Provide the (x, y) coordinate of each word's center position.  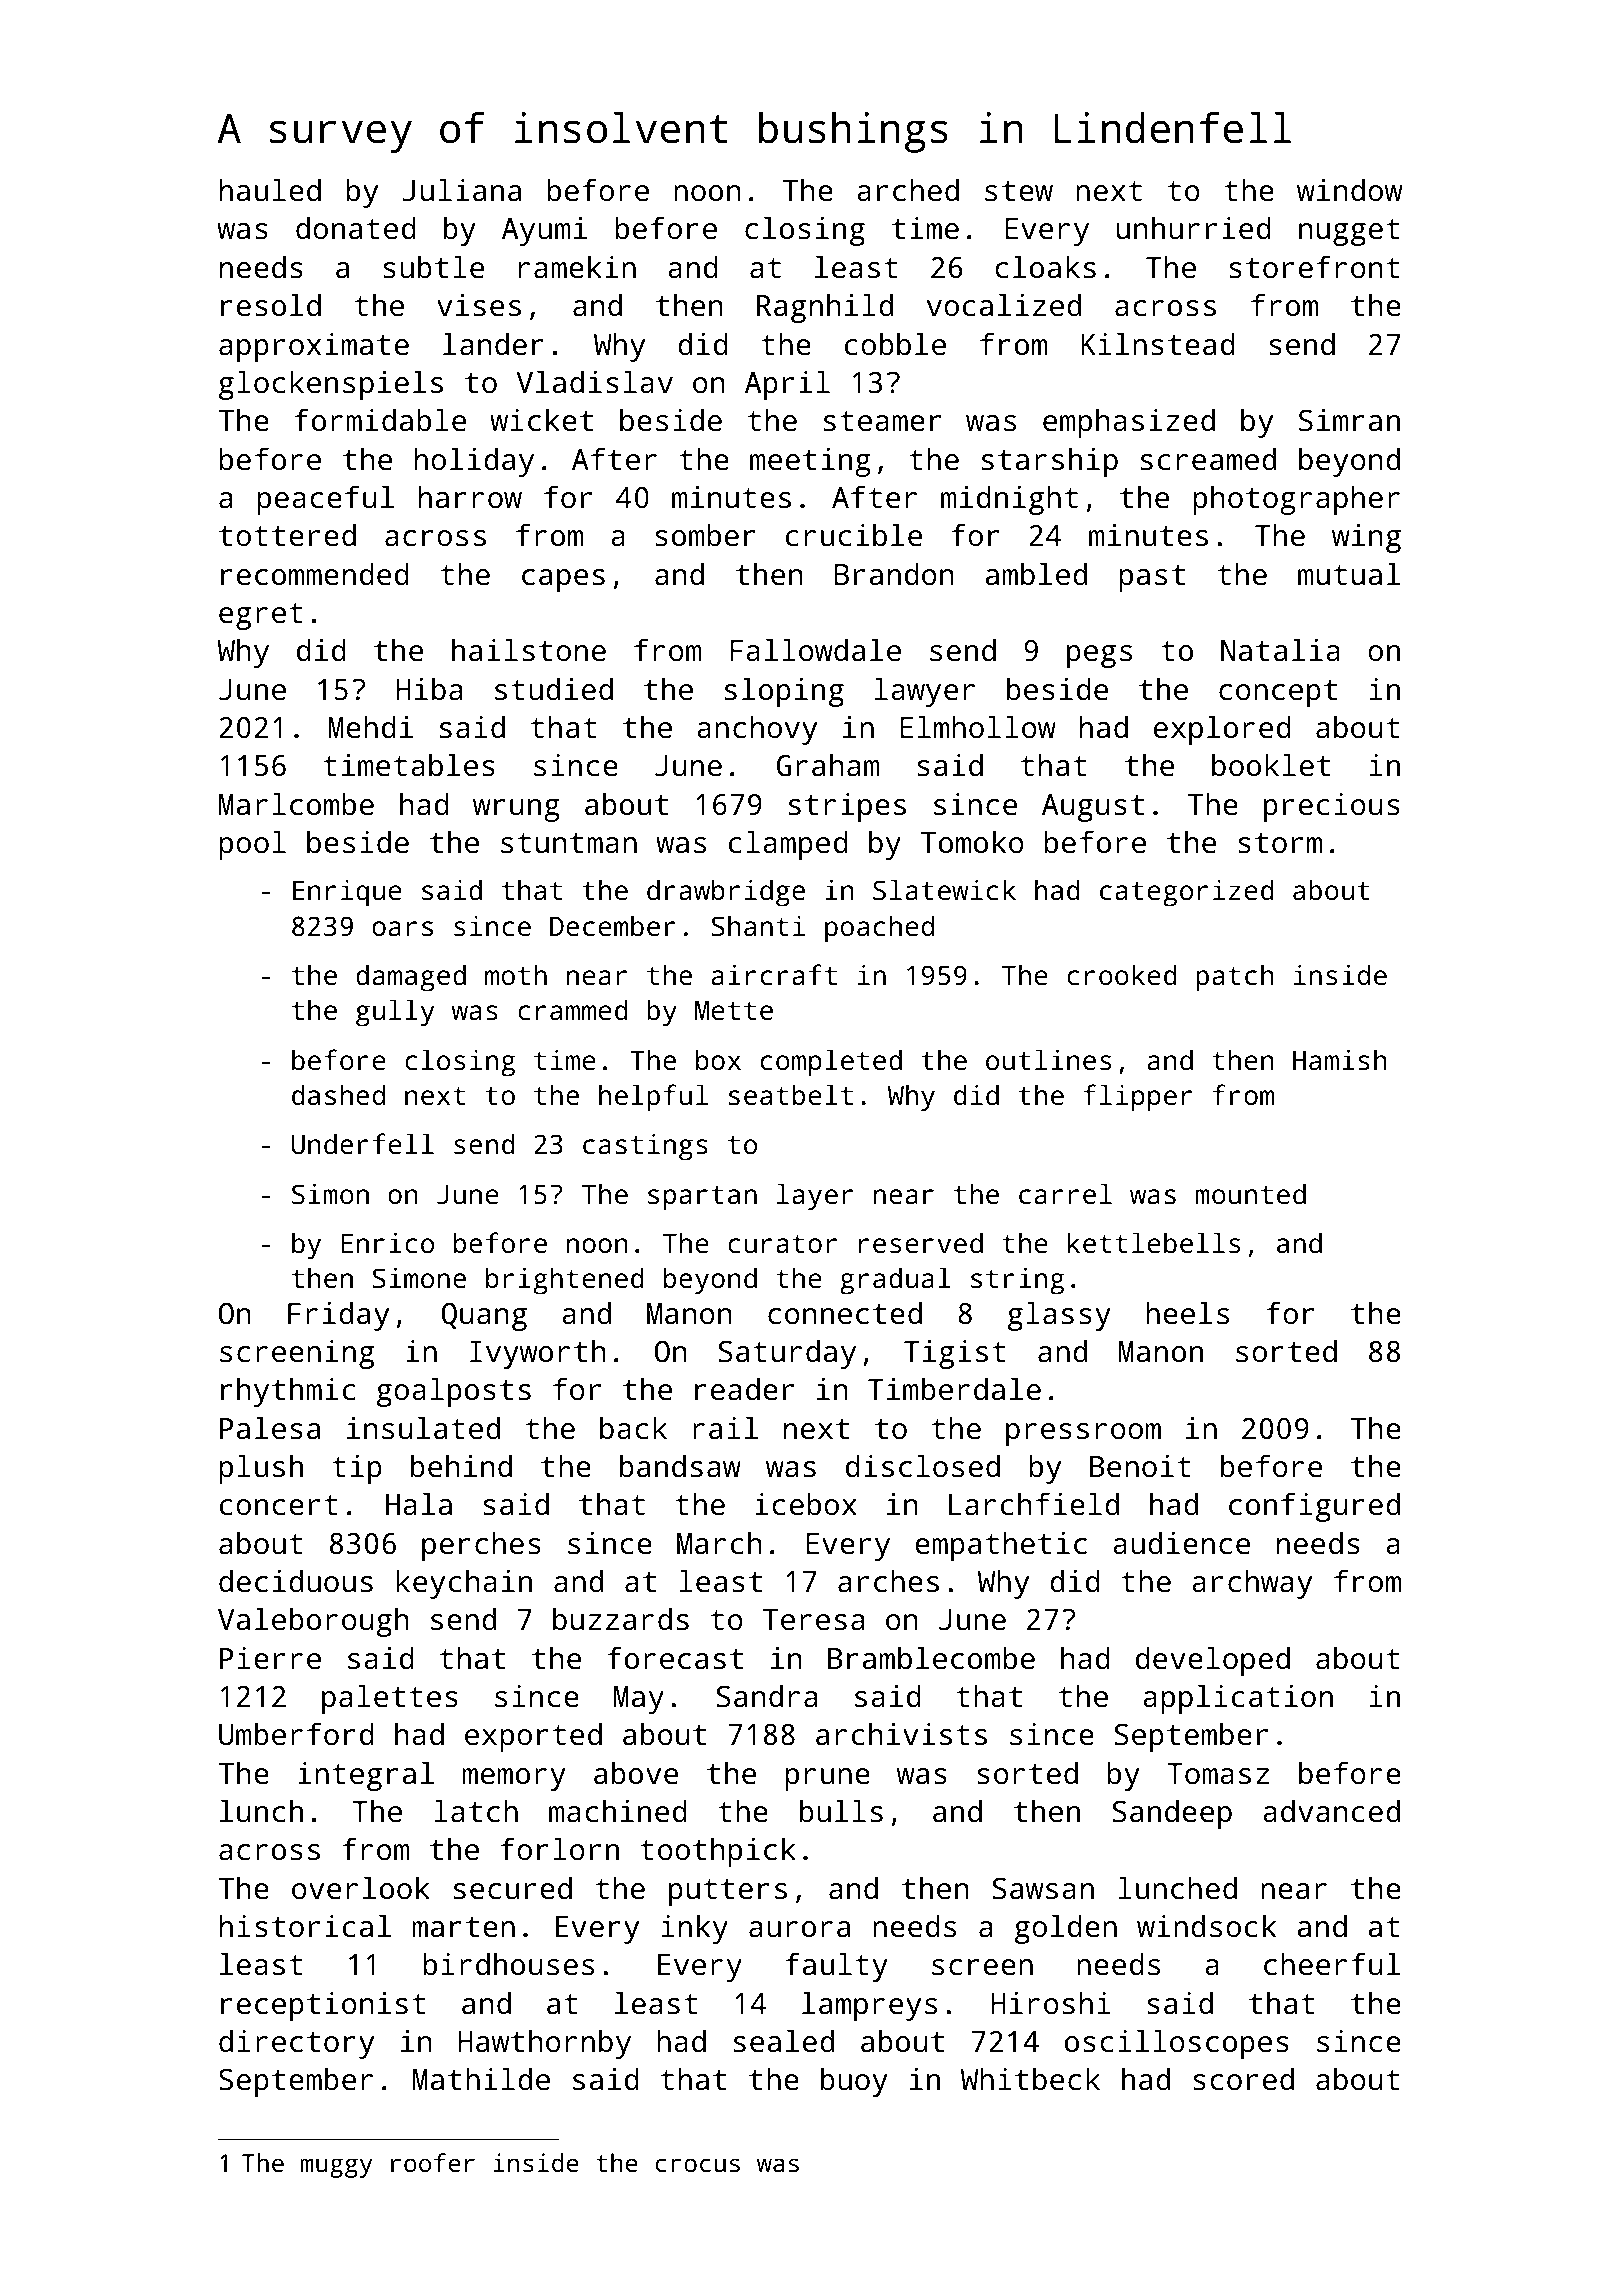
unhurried (1194, 228)
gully (395, 1013)
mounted (1250, 1193)
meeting (810, 462)
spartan (702, 1198)
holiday (474, 462)
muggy (336, 2168)
